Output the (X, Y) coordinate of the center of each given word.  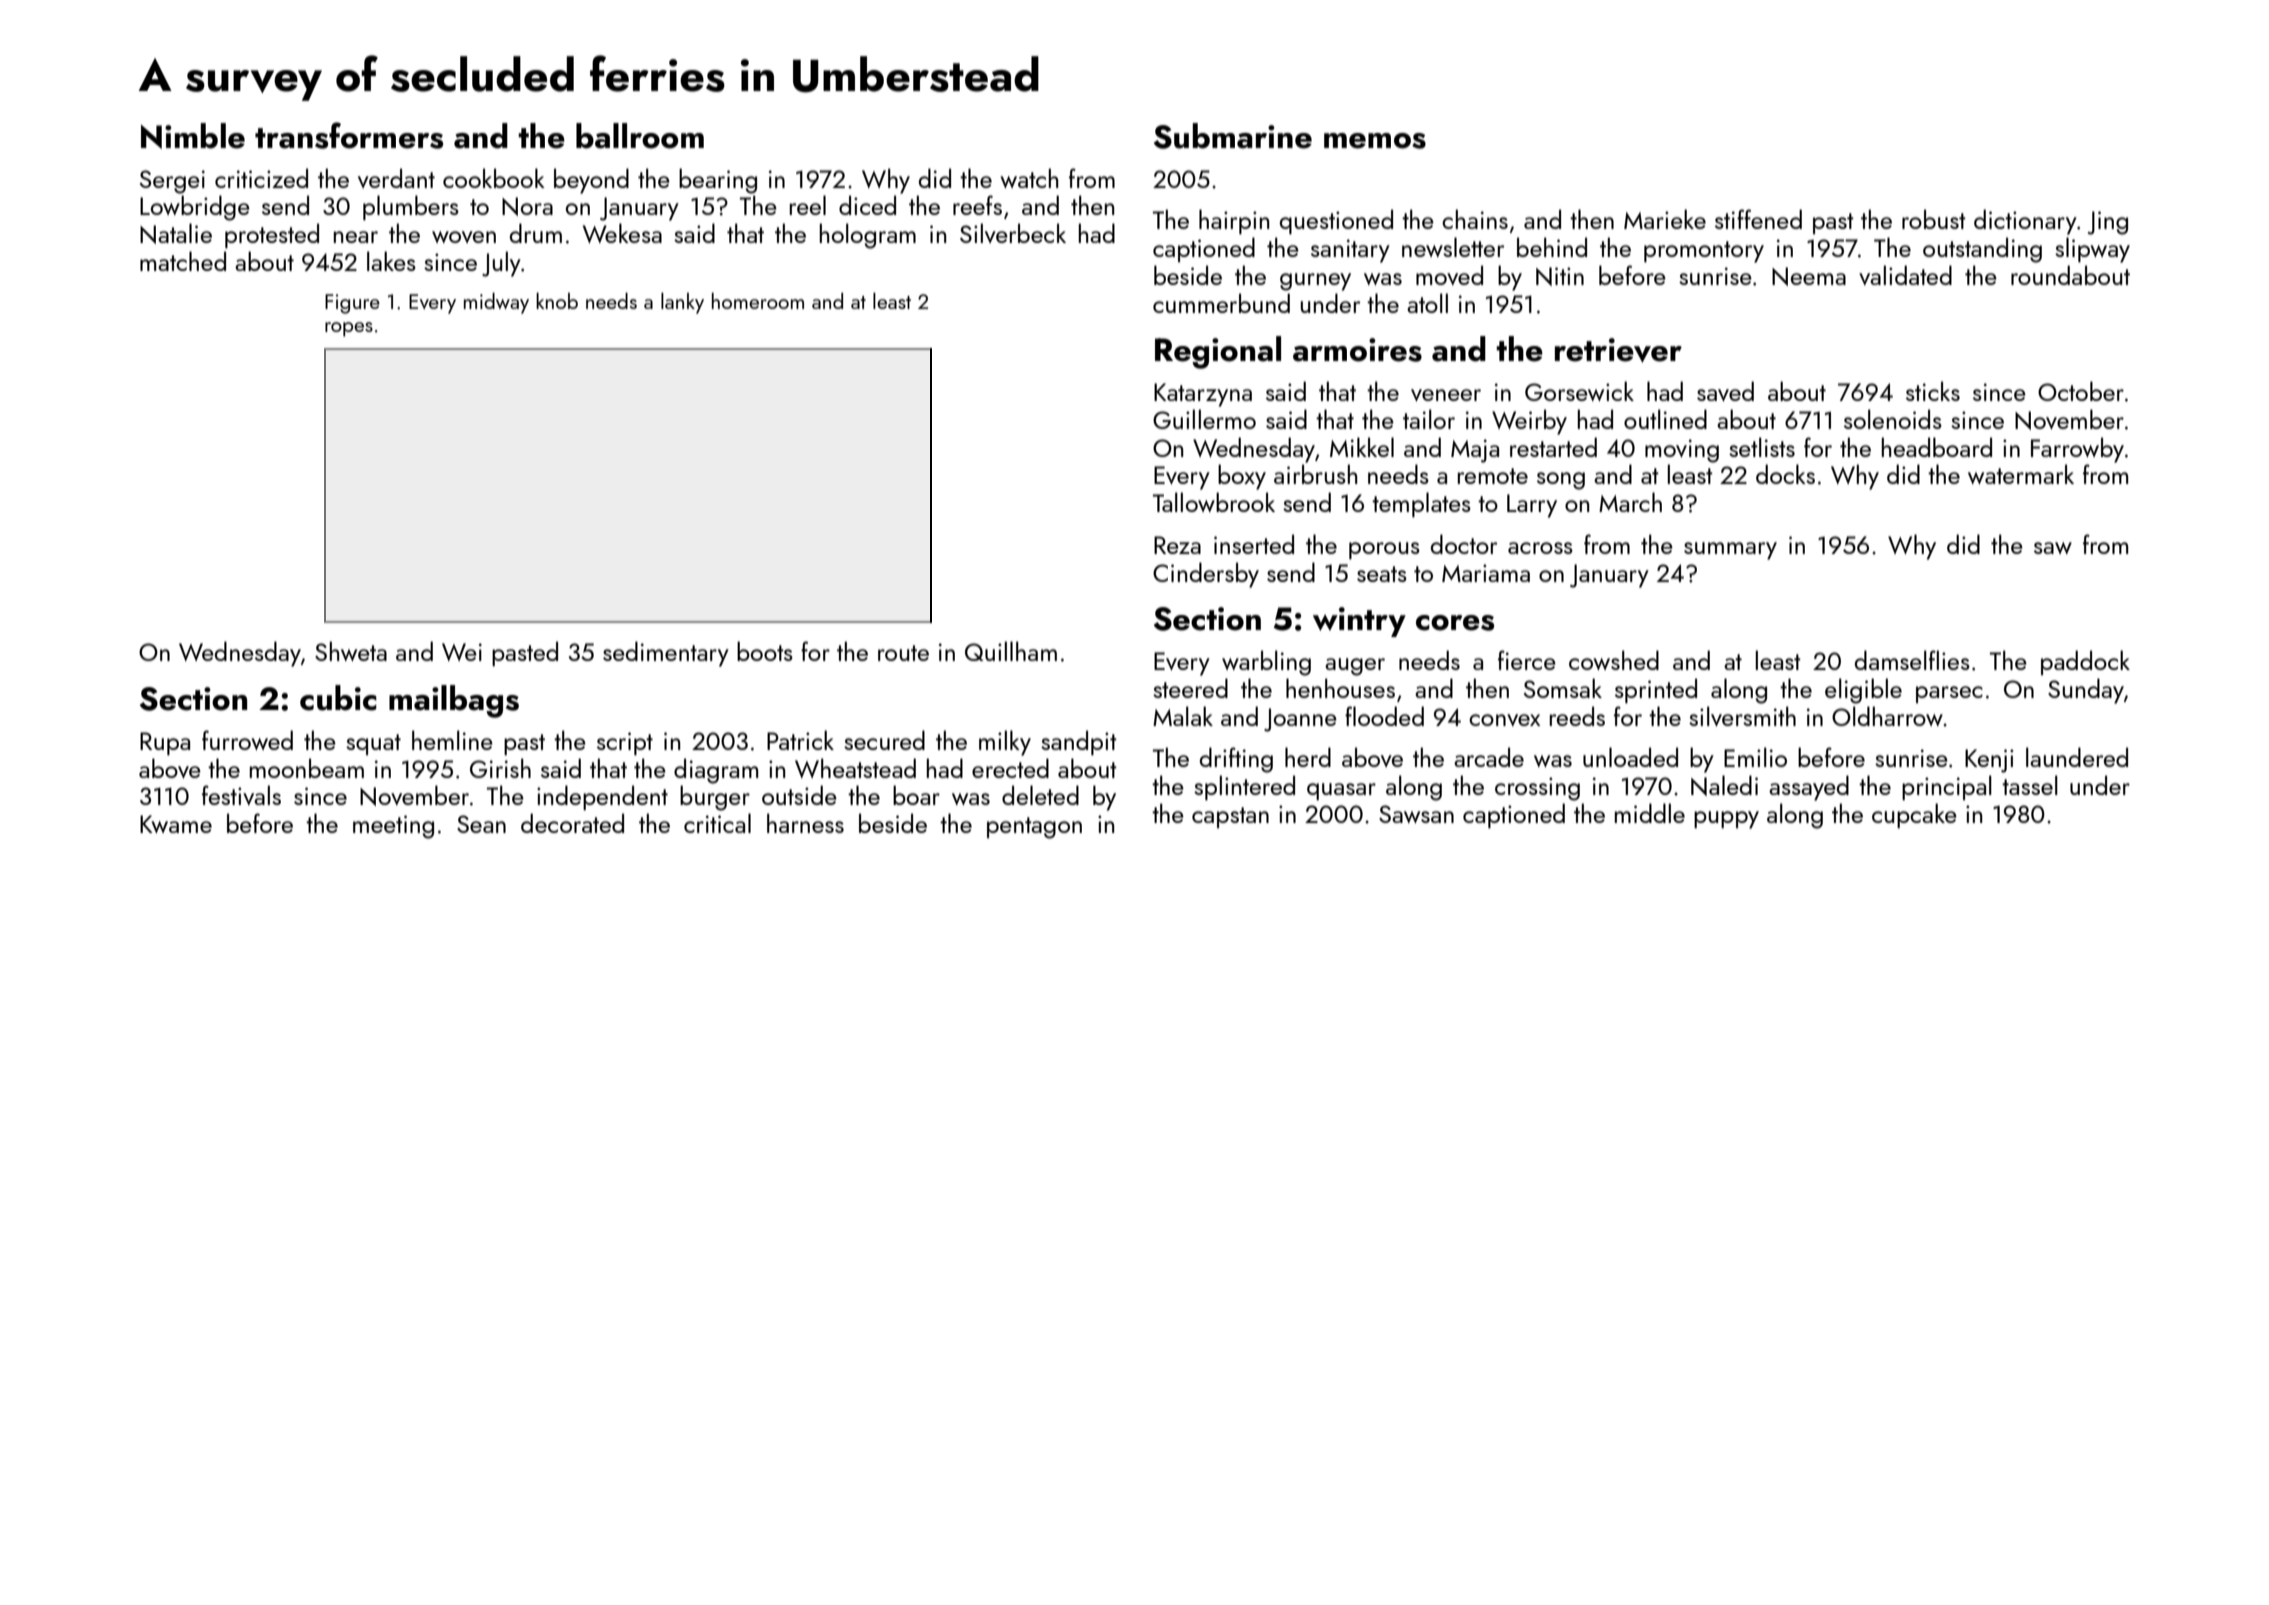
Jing (2108, 223)
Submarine (1233, 136)
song (1561, 481)
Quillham (1011, 651)
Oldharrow (1887, 716)
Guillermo (1204, 419)
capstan (1230, 817)
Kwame (176, 824)
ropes (349, 329)
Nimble (193, 136)
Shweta (351, 651)
